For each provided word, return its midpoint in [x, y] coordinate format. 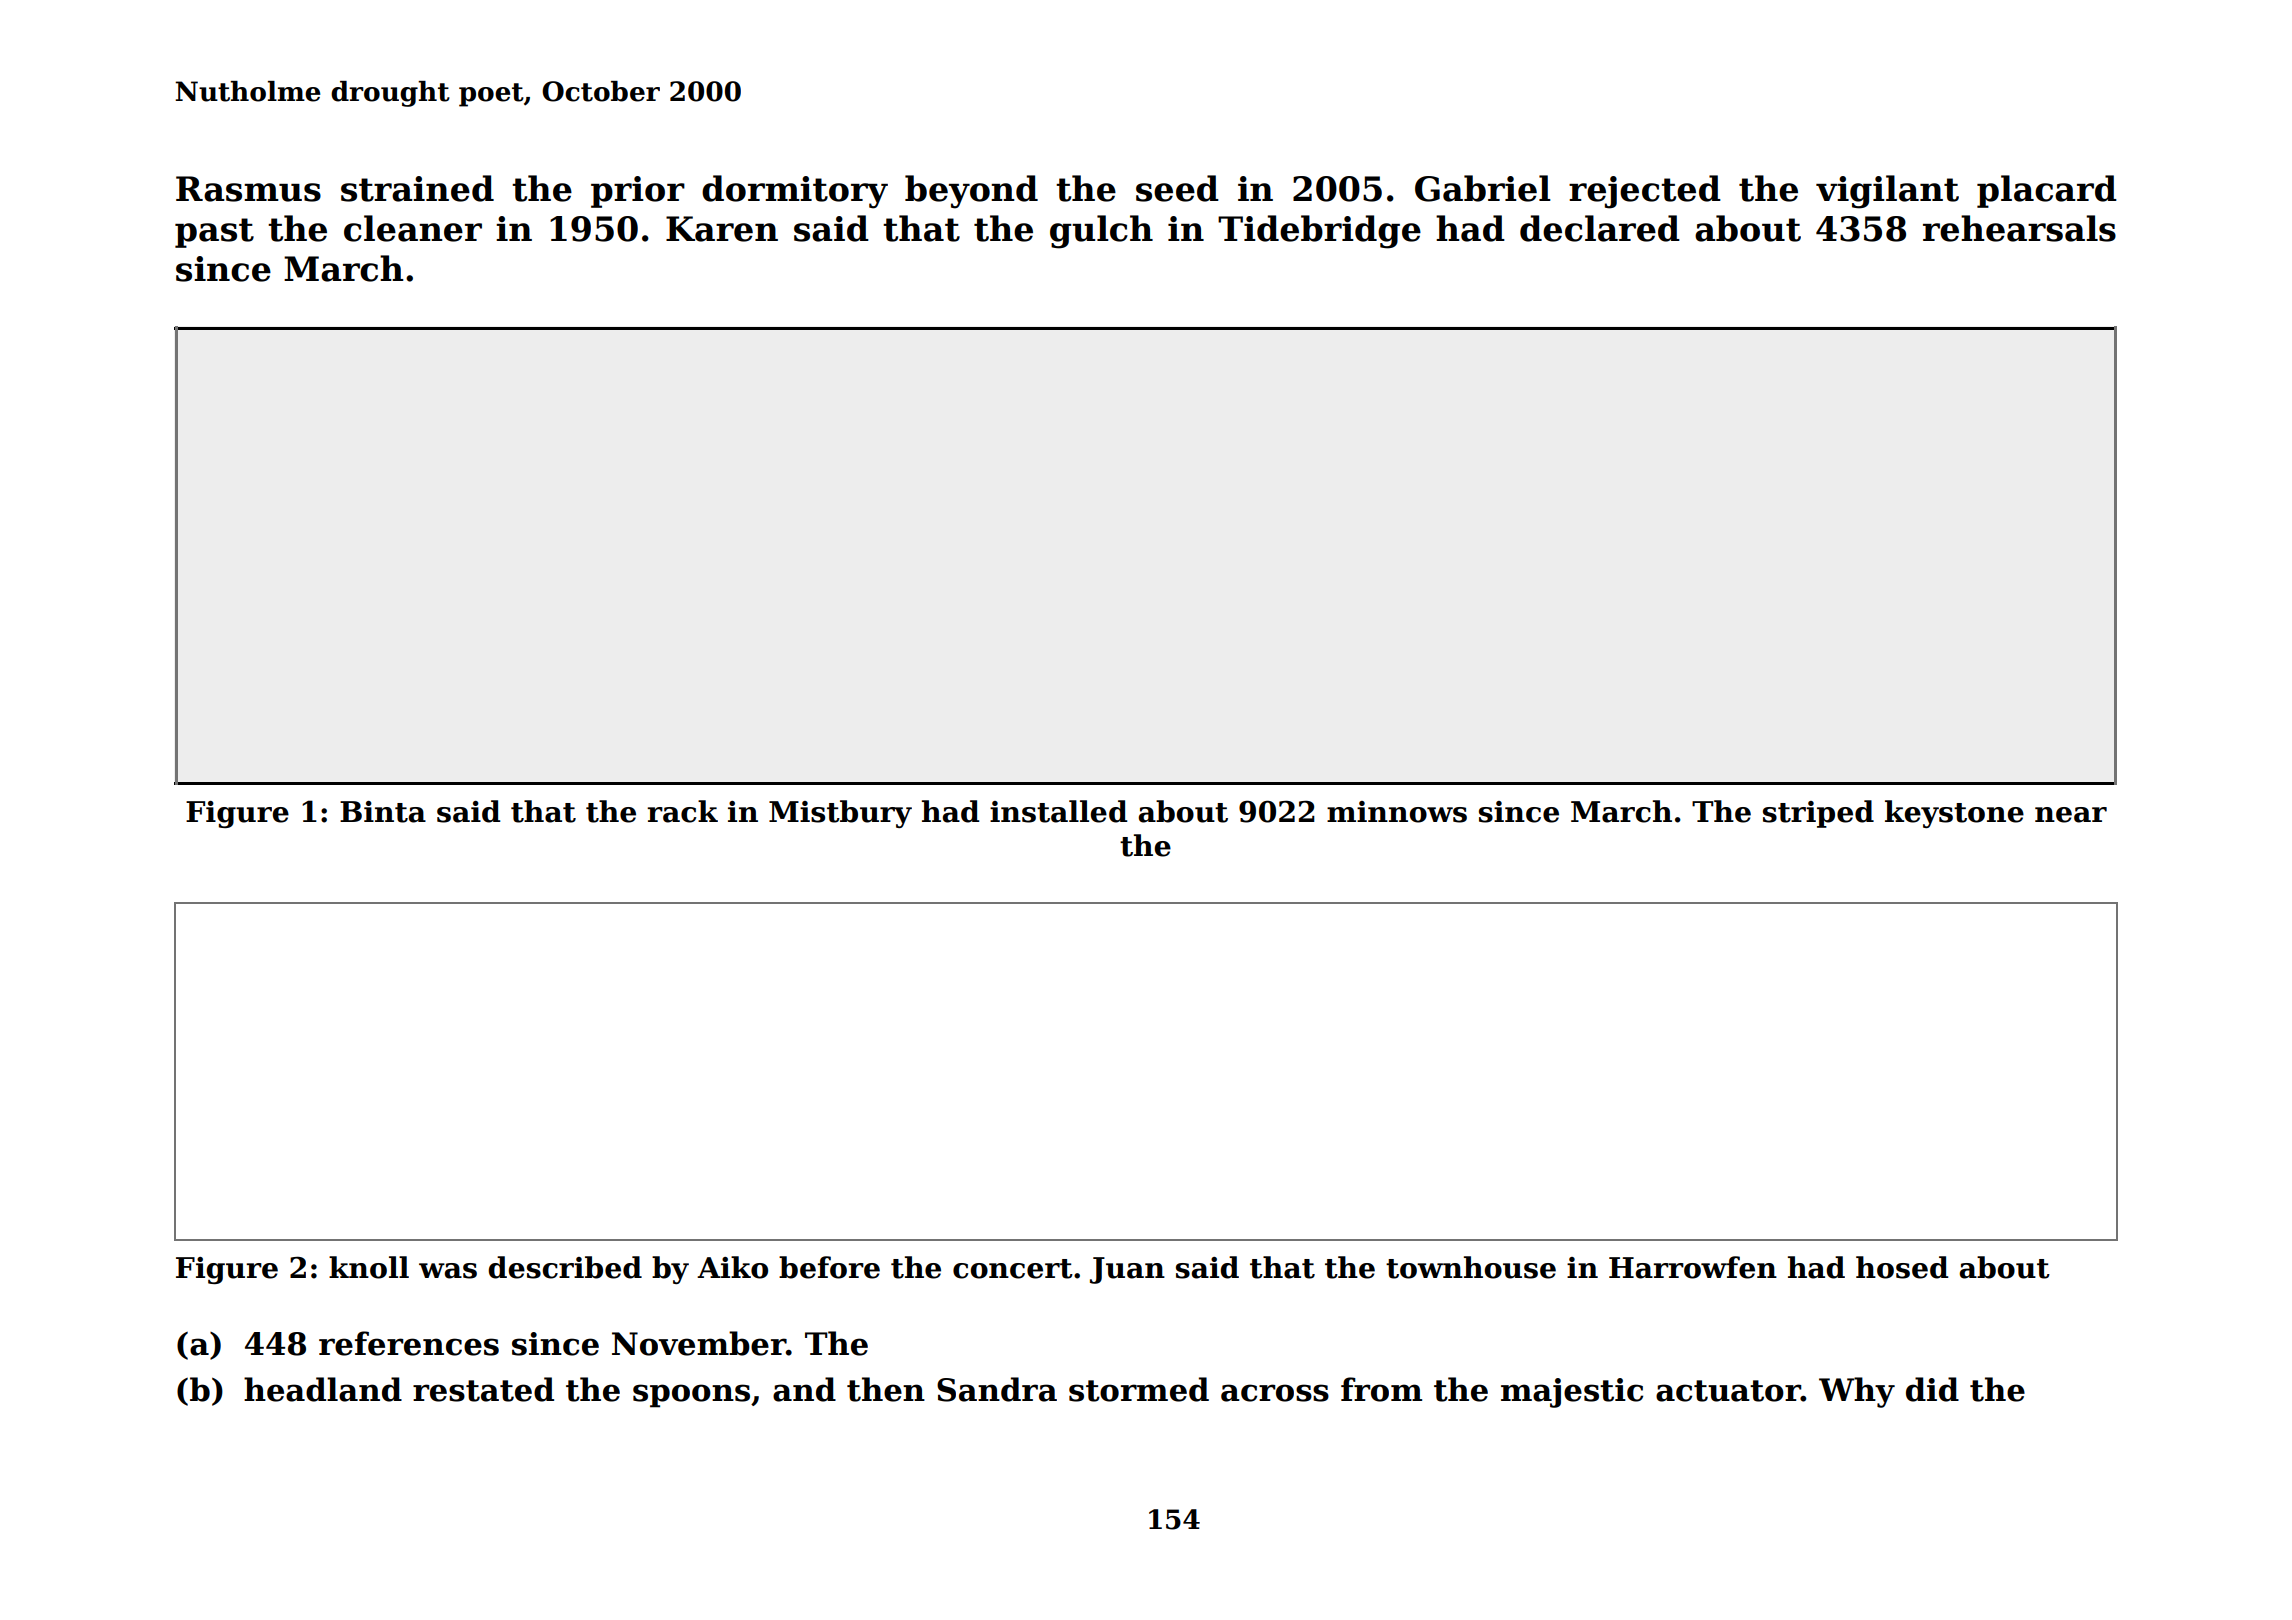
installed [1058, 811]
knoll [369, 1267]
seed [1177, 188]
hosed [1902, 1267]
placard [2047, 191]
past [214, 233]
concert [1013, 1269]
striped [1818, 814]
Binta [383, 812]
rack [682, 811]
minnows [1397, 812]
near [2071, 815]
